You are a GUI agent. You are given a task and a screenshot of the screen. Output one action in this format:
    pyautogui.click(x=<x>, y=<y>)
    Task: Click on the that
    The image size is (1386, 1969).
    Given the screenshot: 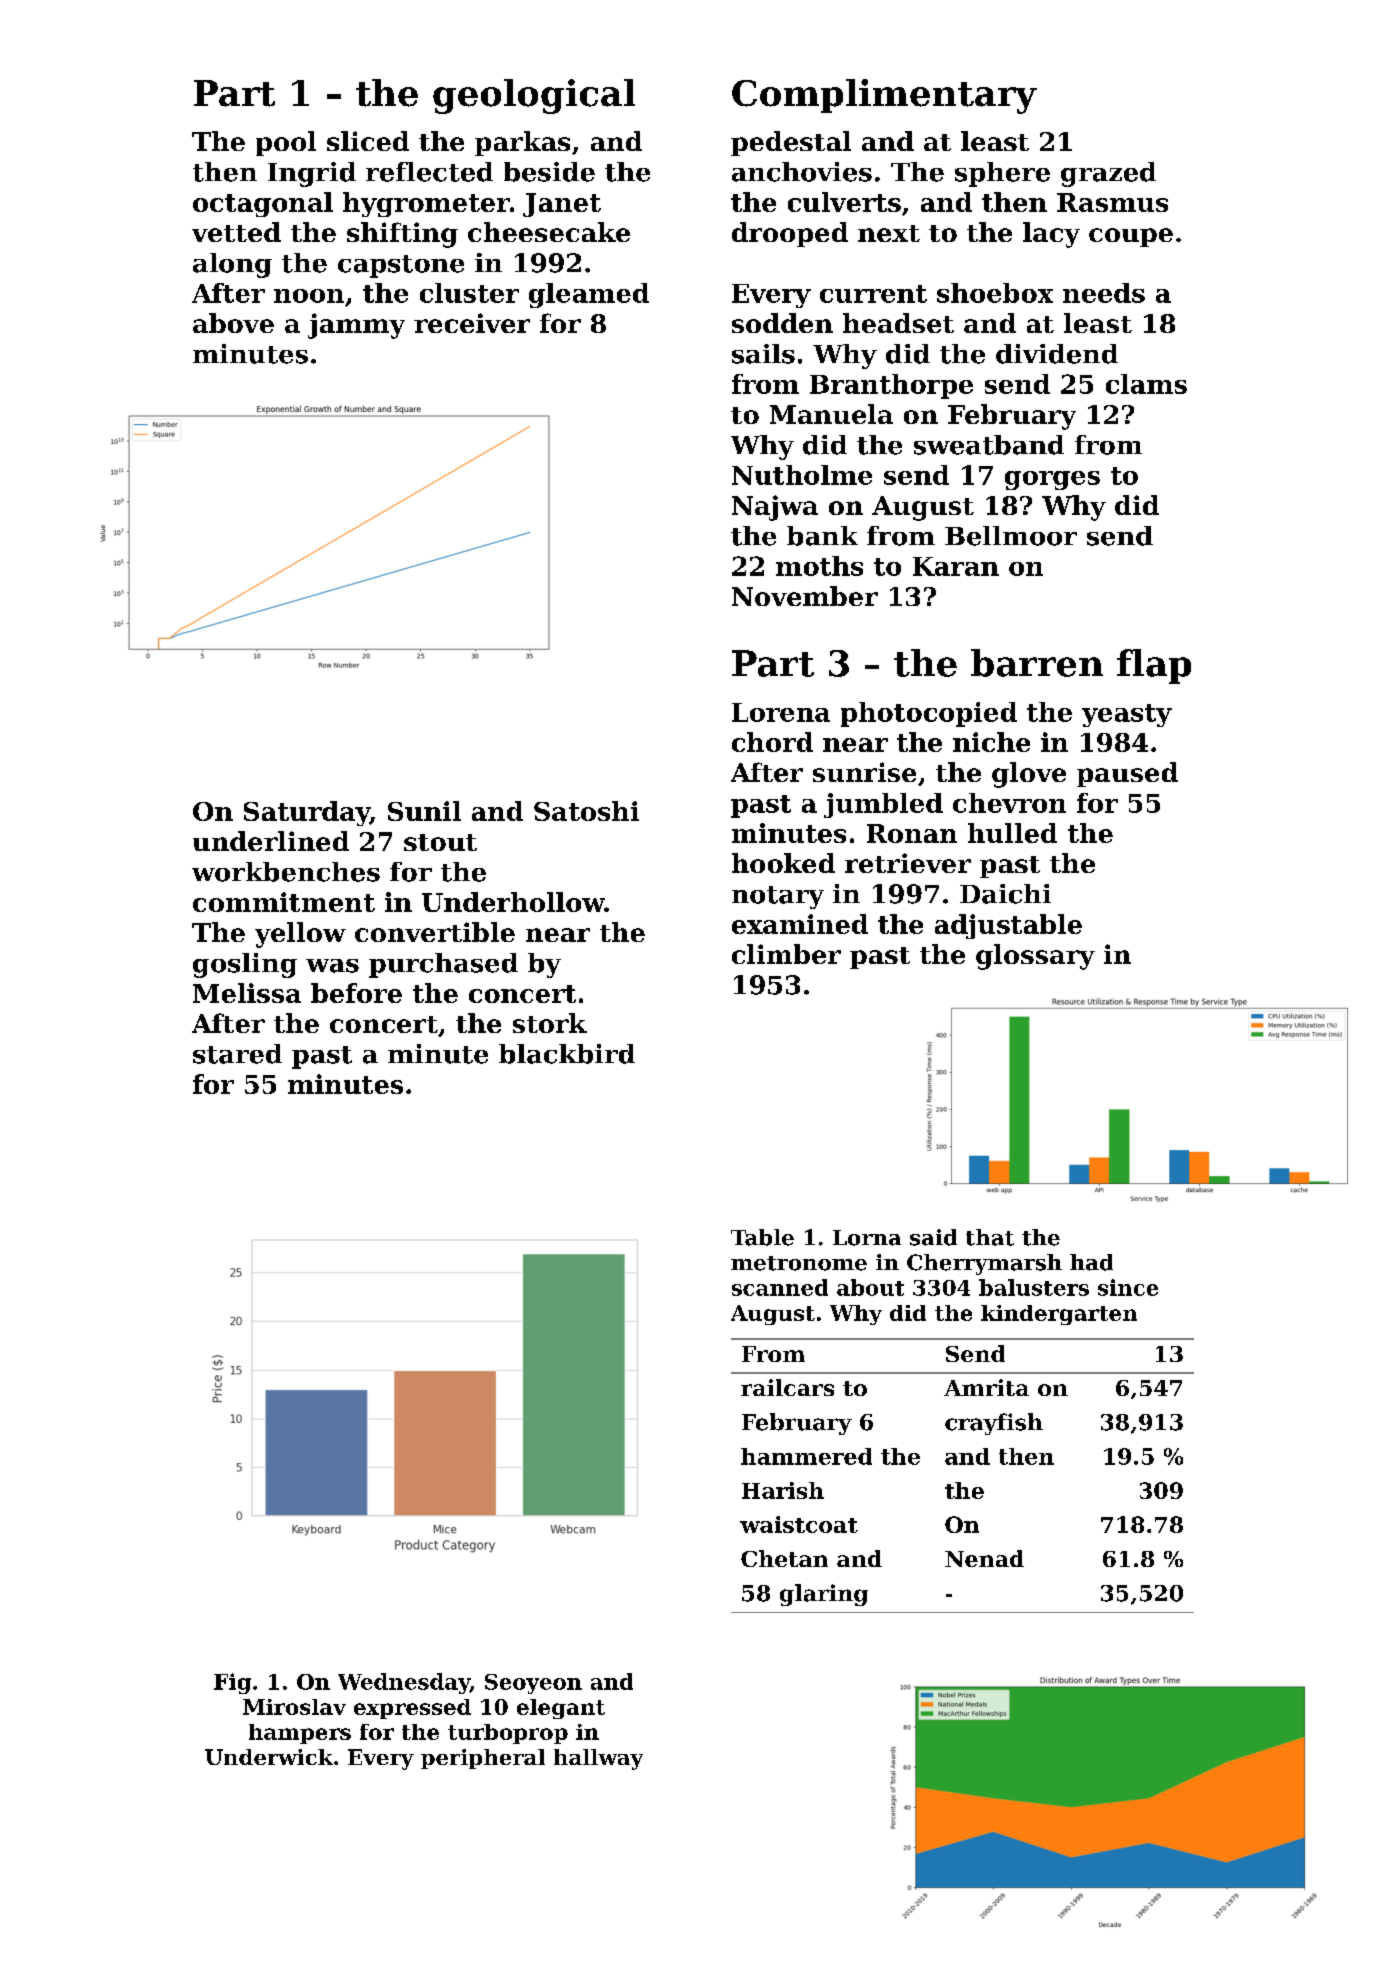 What is the action you would take?
    pyautogui.click(x=990, y=1237)
